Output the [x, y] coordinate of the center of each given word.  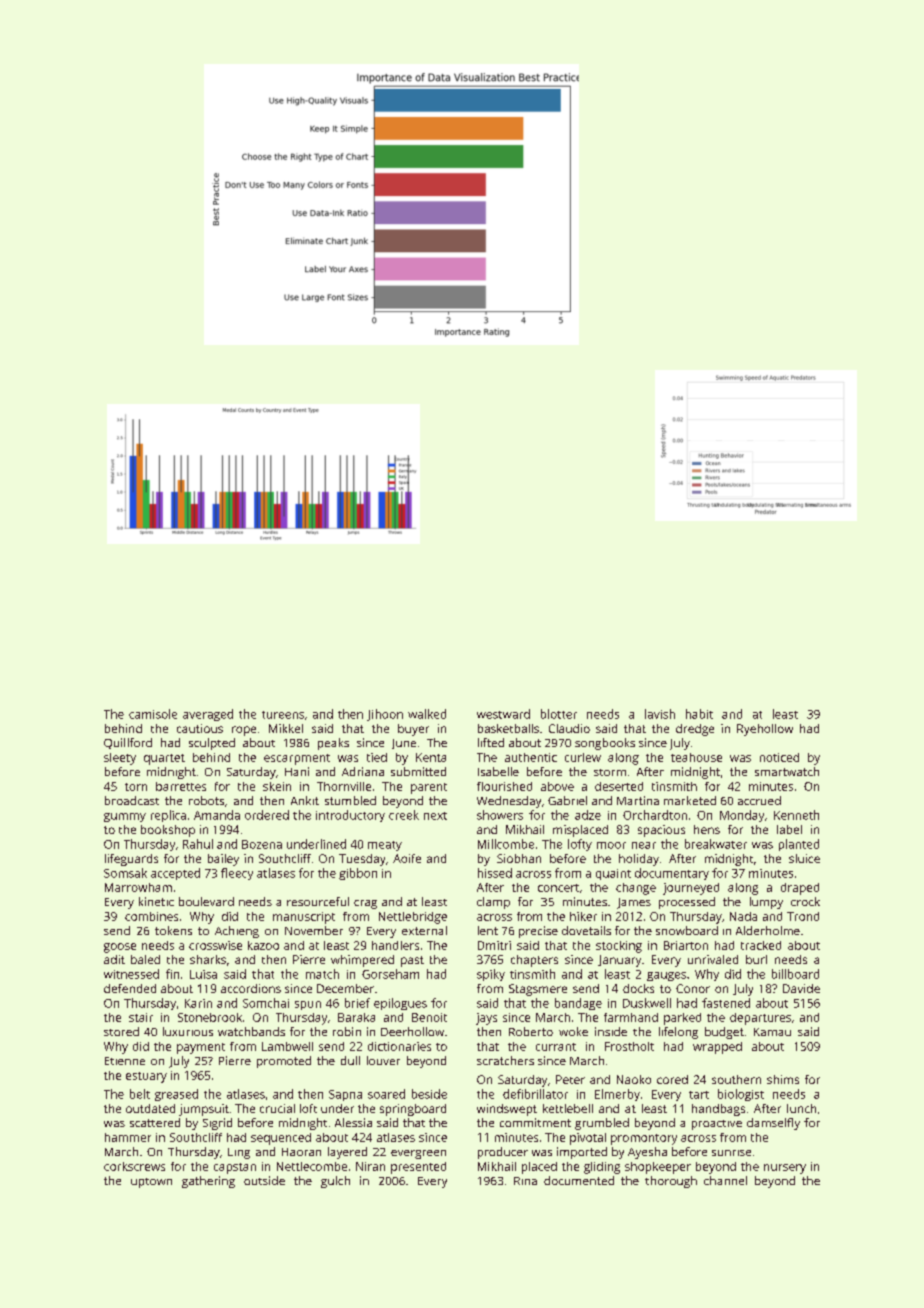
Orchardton [655, 815]
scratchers [505, 1060]
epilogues [400, 1004]
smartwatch [787, 771]
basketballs [508, 728]
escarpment [297, 759]
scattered [155, 1122]
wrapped [717, 1048]
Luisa [203, 974]
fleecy [237, 874]
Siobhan [519, 858]
